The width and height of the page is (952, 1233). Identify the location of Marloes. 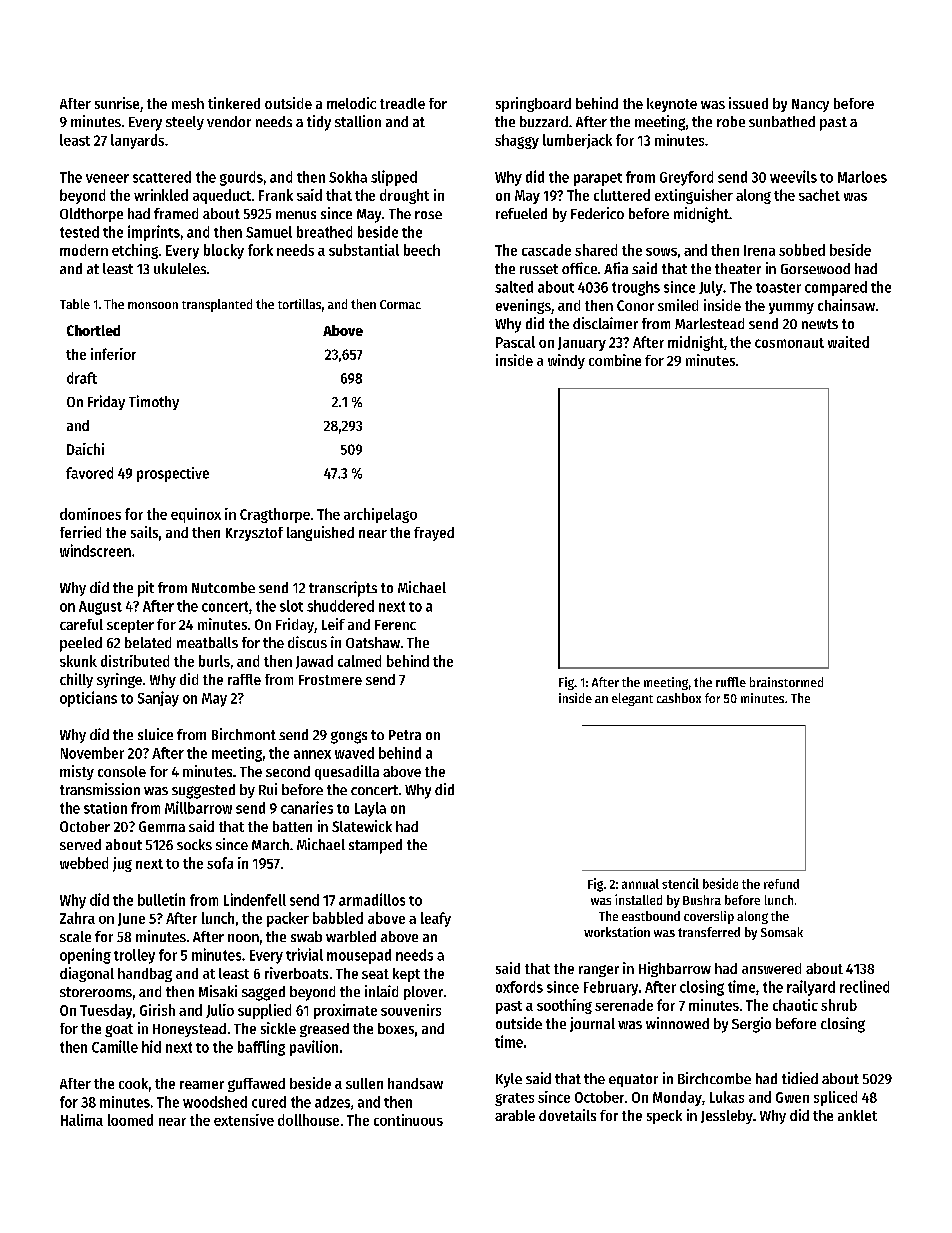
(862, 177).
